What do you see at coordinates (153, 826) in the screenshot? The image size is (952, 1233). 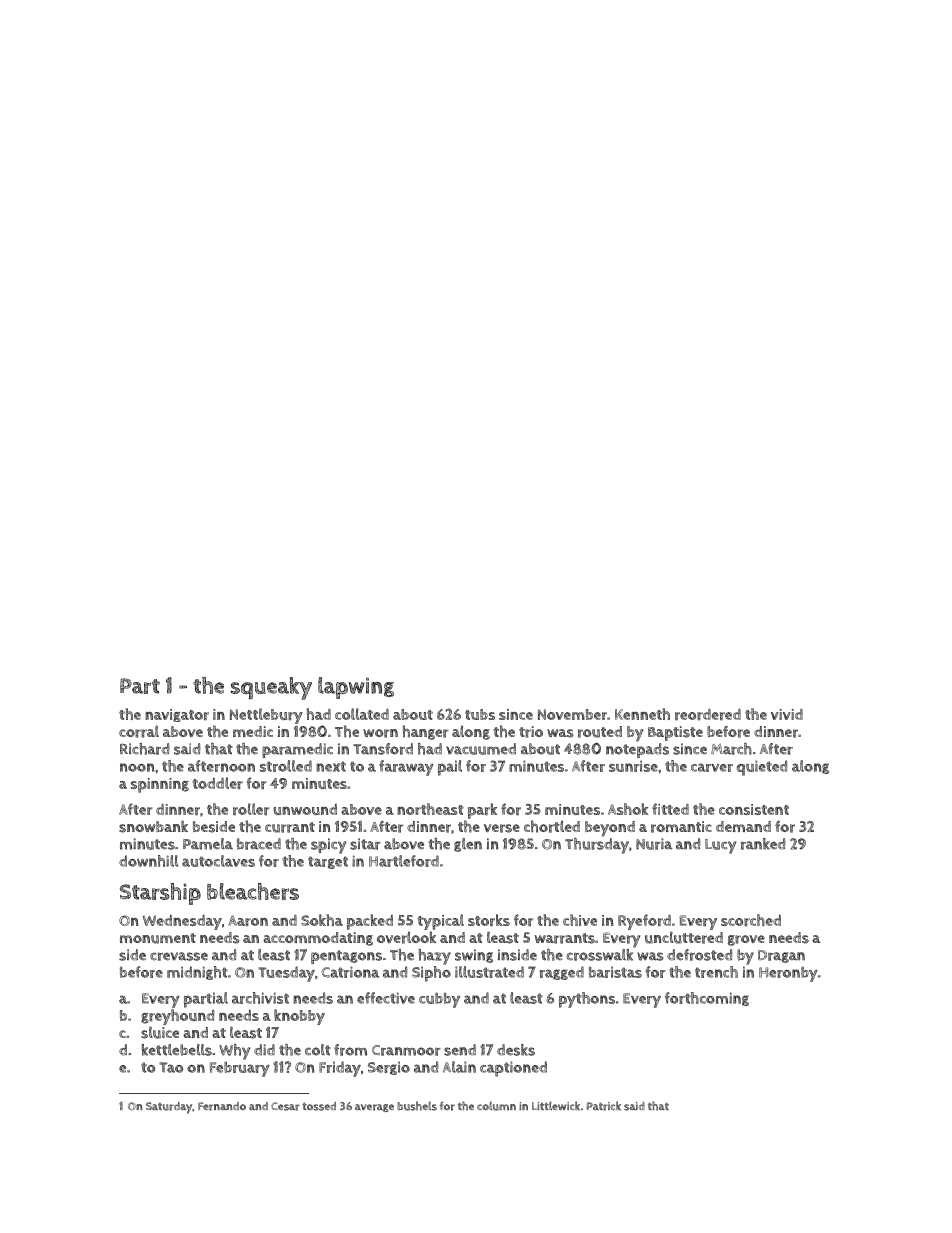 I see `snowbank` at bounding box center [153, 826].
